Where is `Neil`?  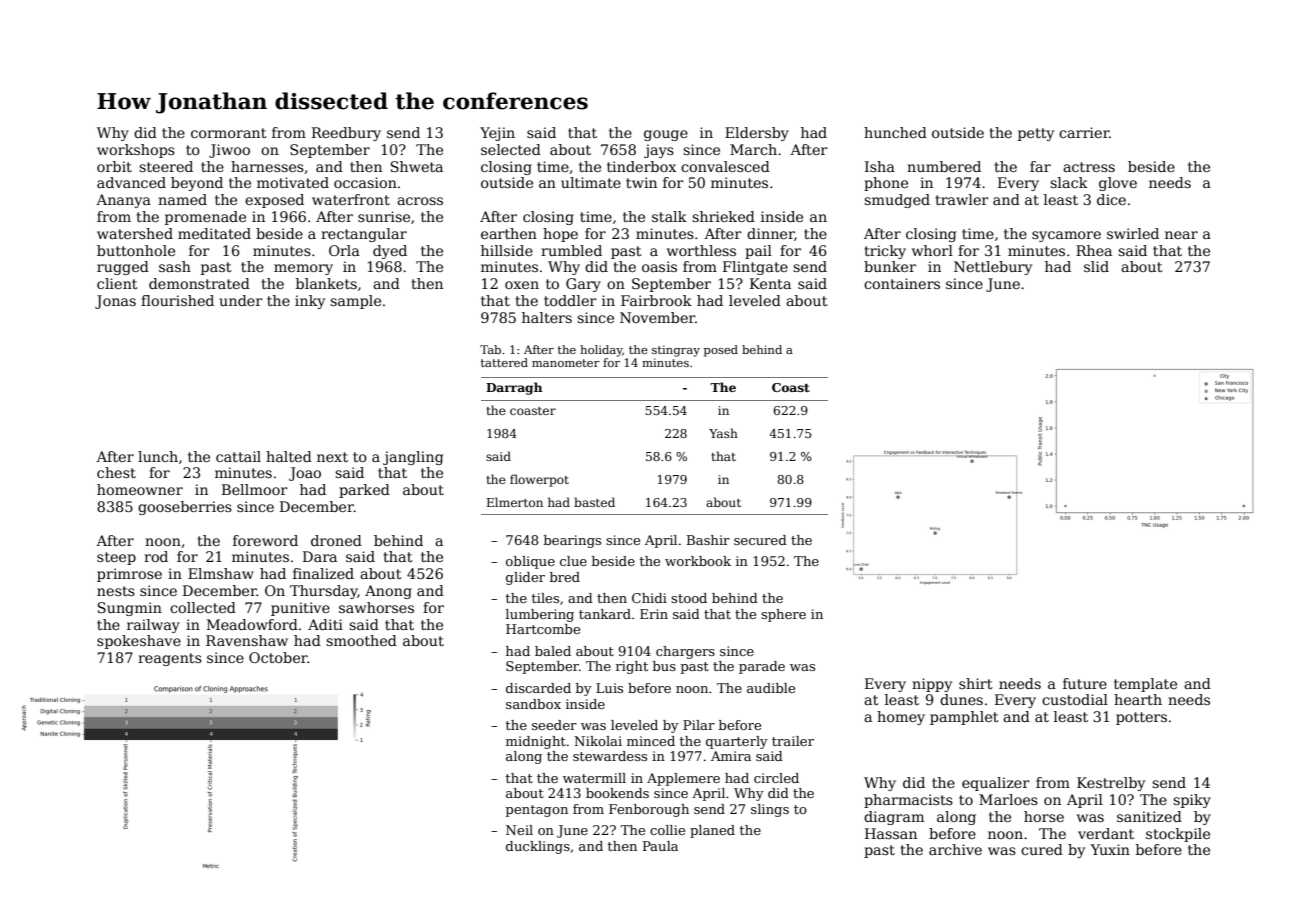 Neil is located at coordinates (519, 830).
